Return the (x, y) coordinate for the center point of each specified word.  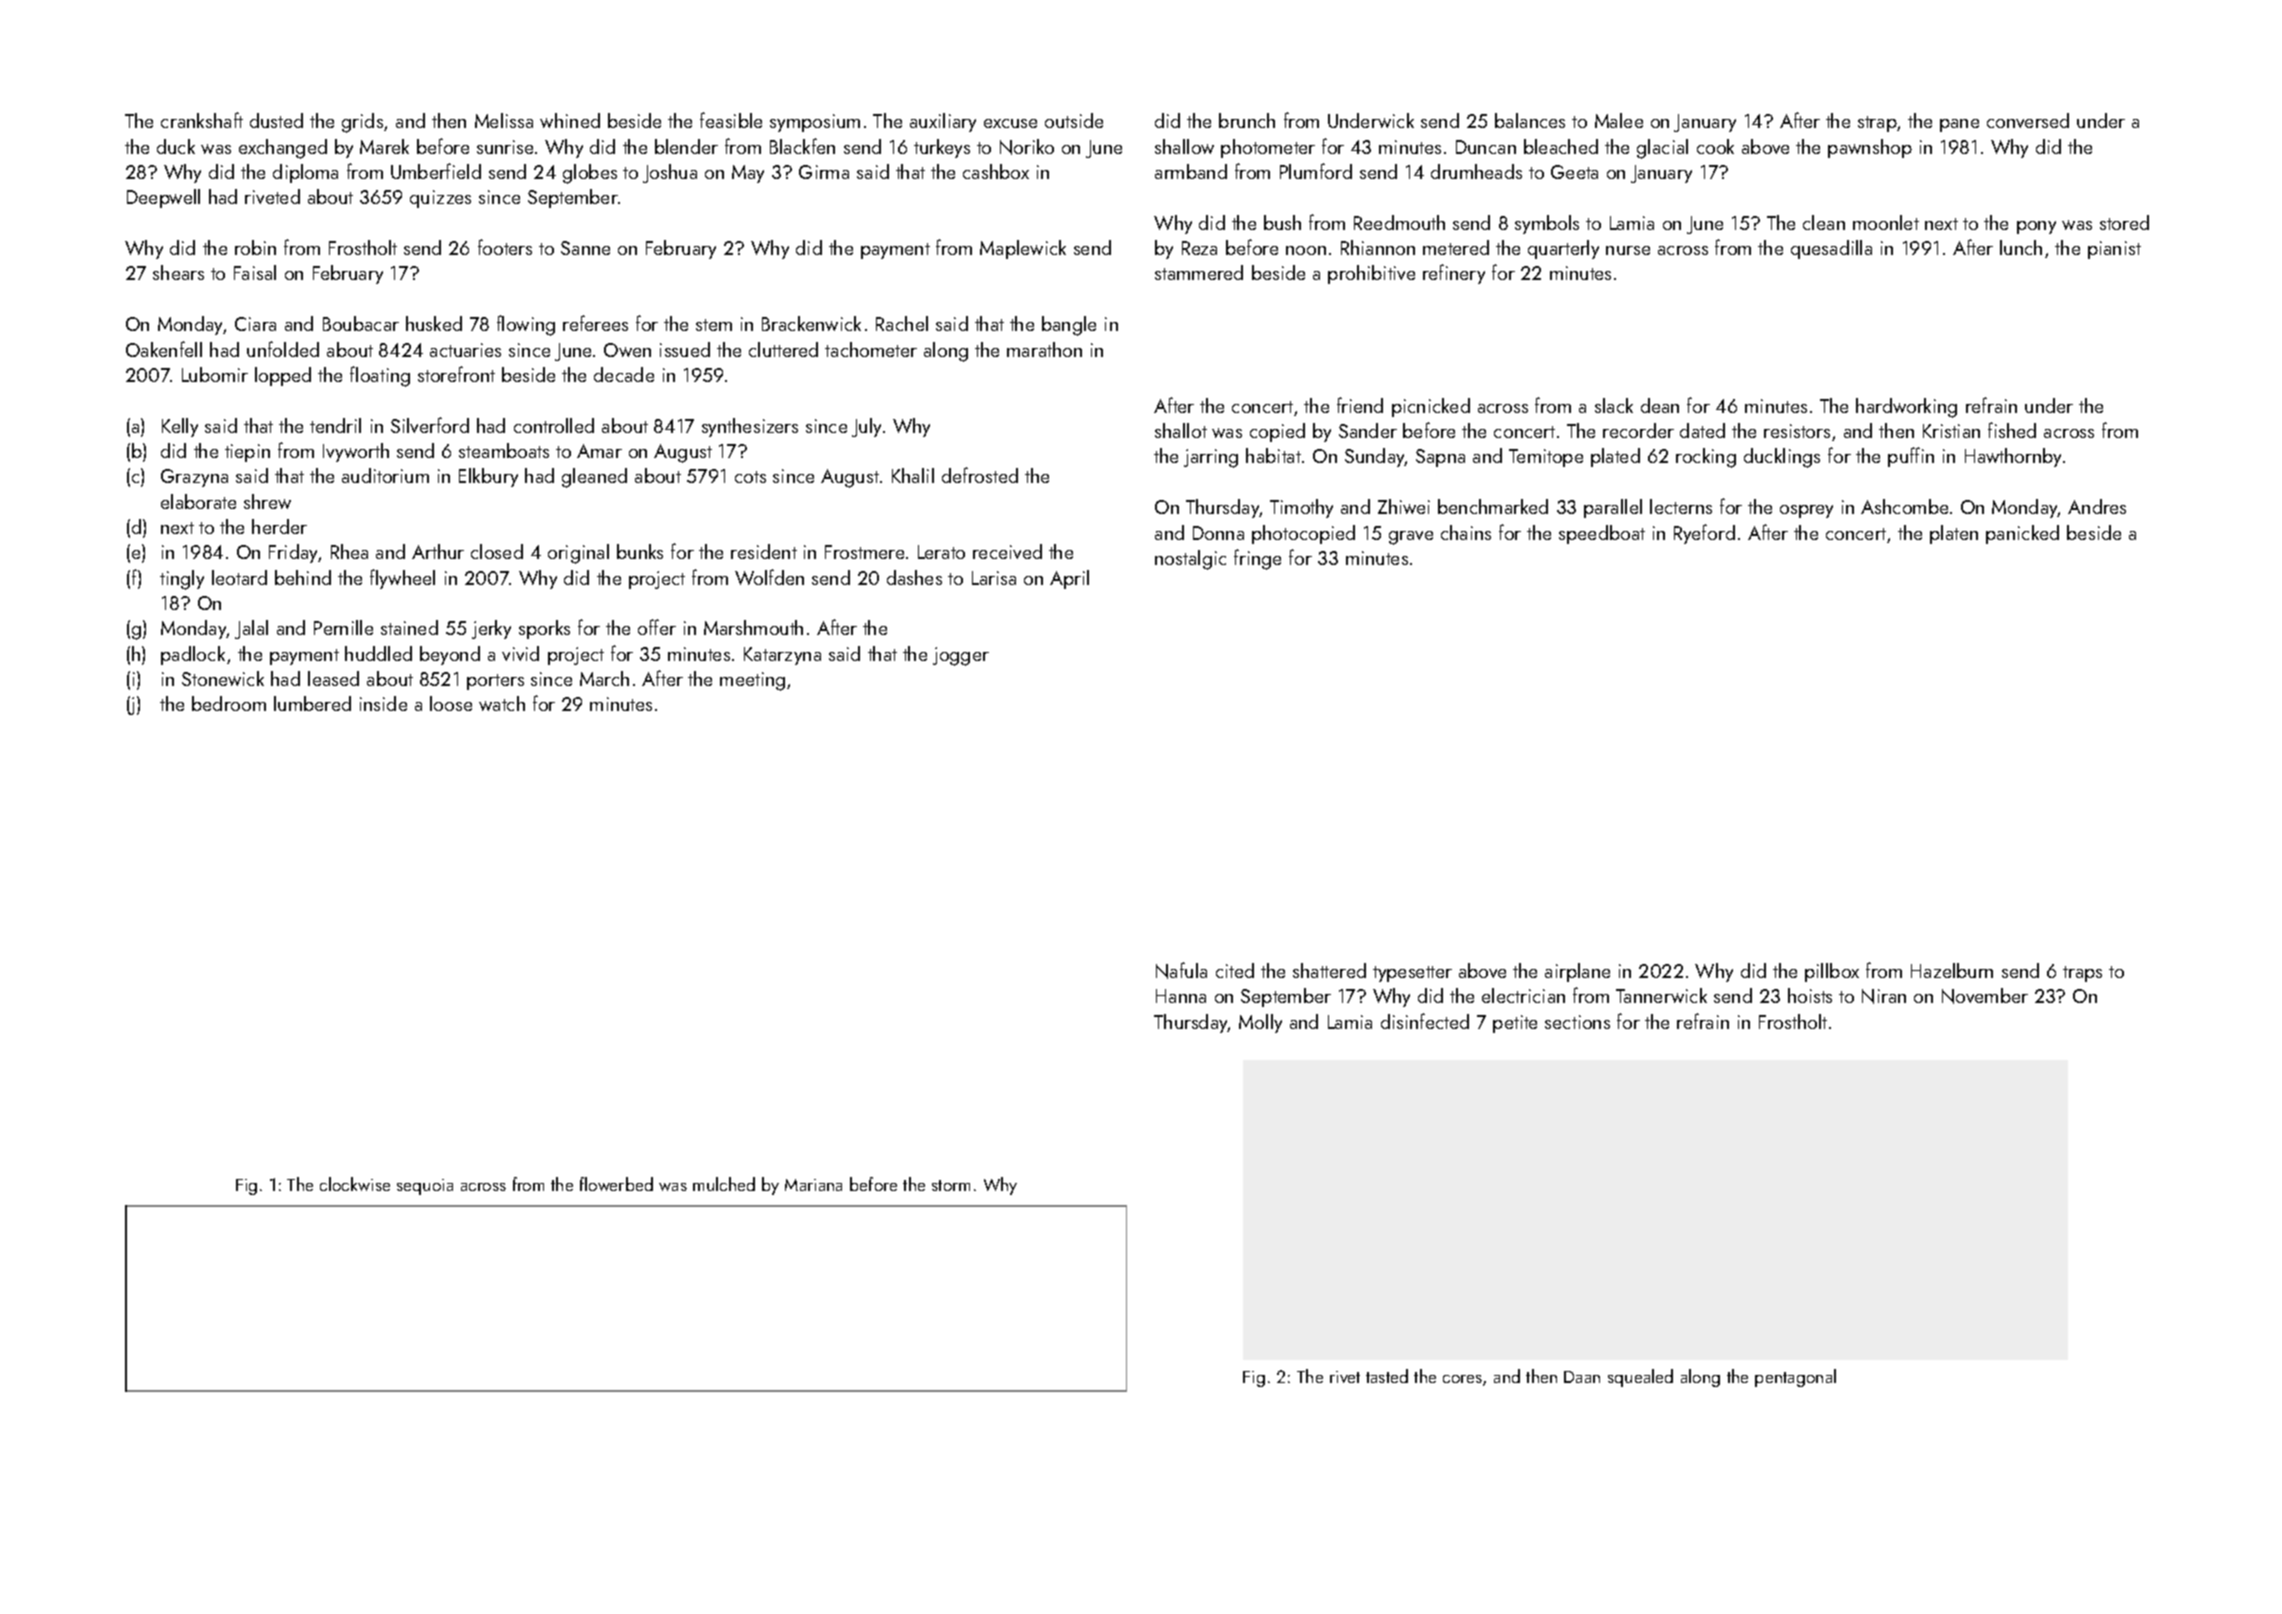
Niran (1884, 996)
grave (1411, 538)
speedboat (1602, 534)
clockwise (355, 1184)
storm (951, 1185)
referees (595, 323)
